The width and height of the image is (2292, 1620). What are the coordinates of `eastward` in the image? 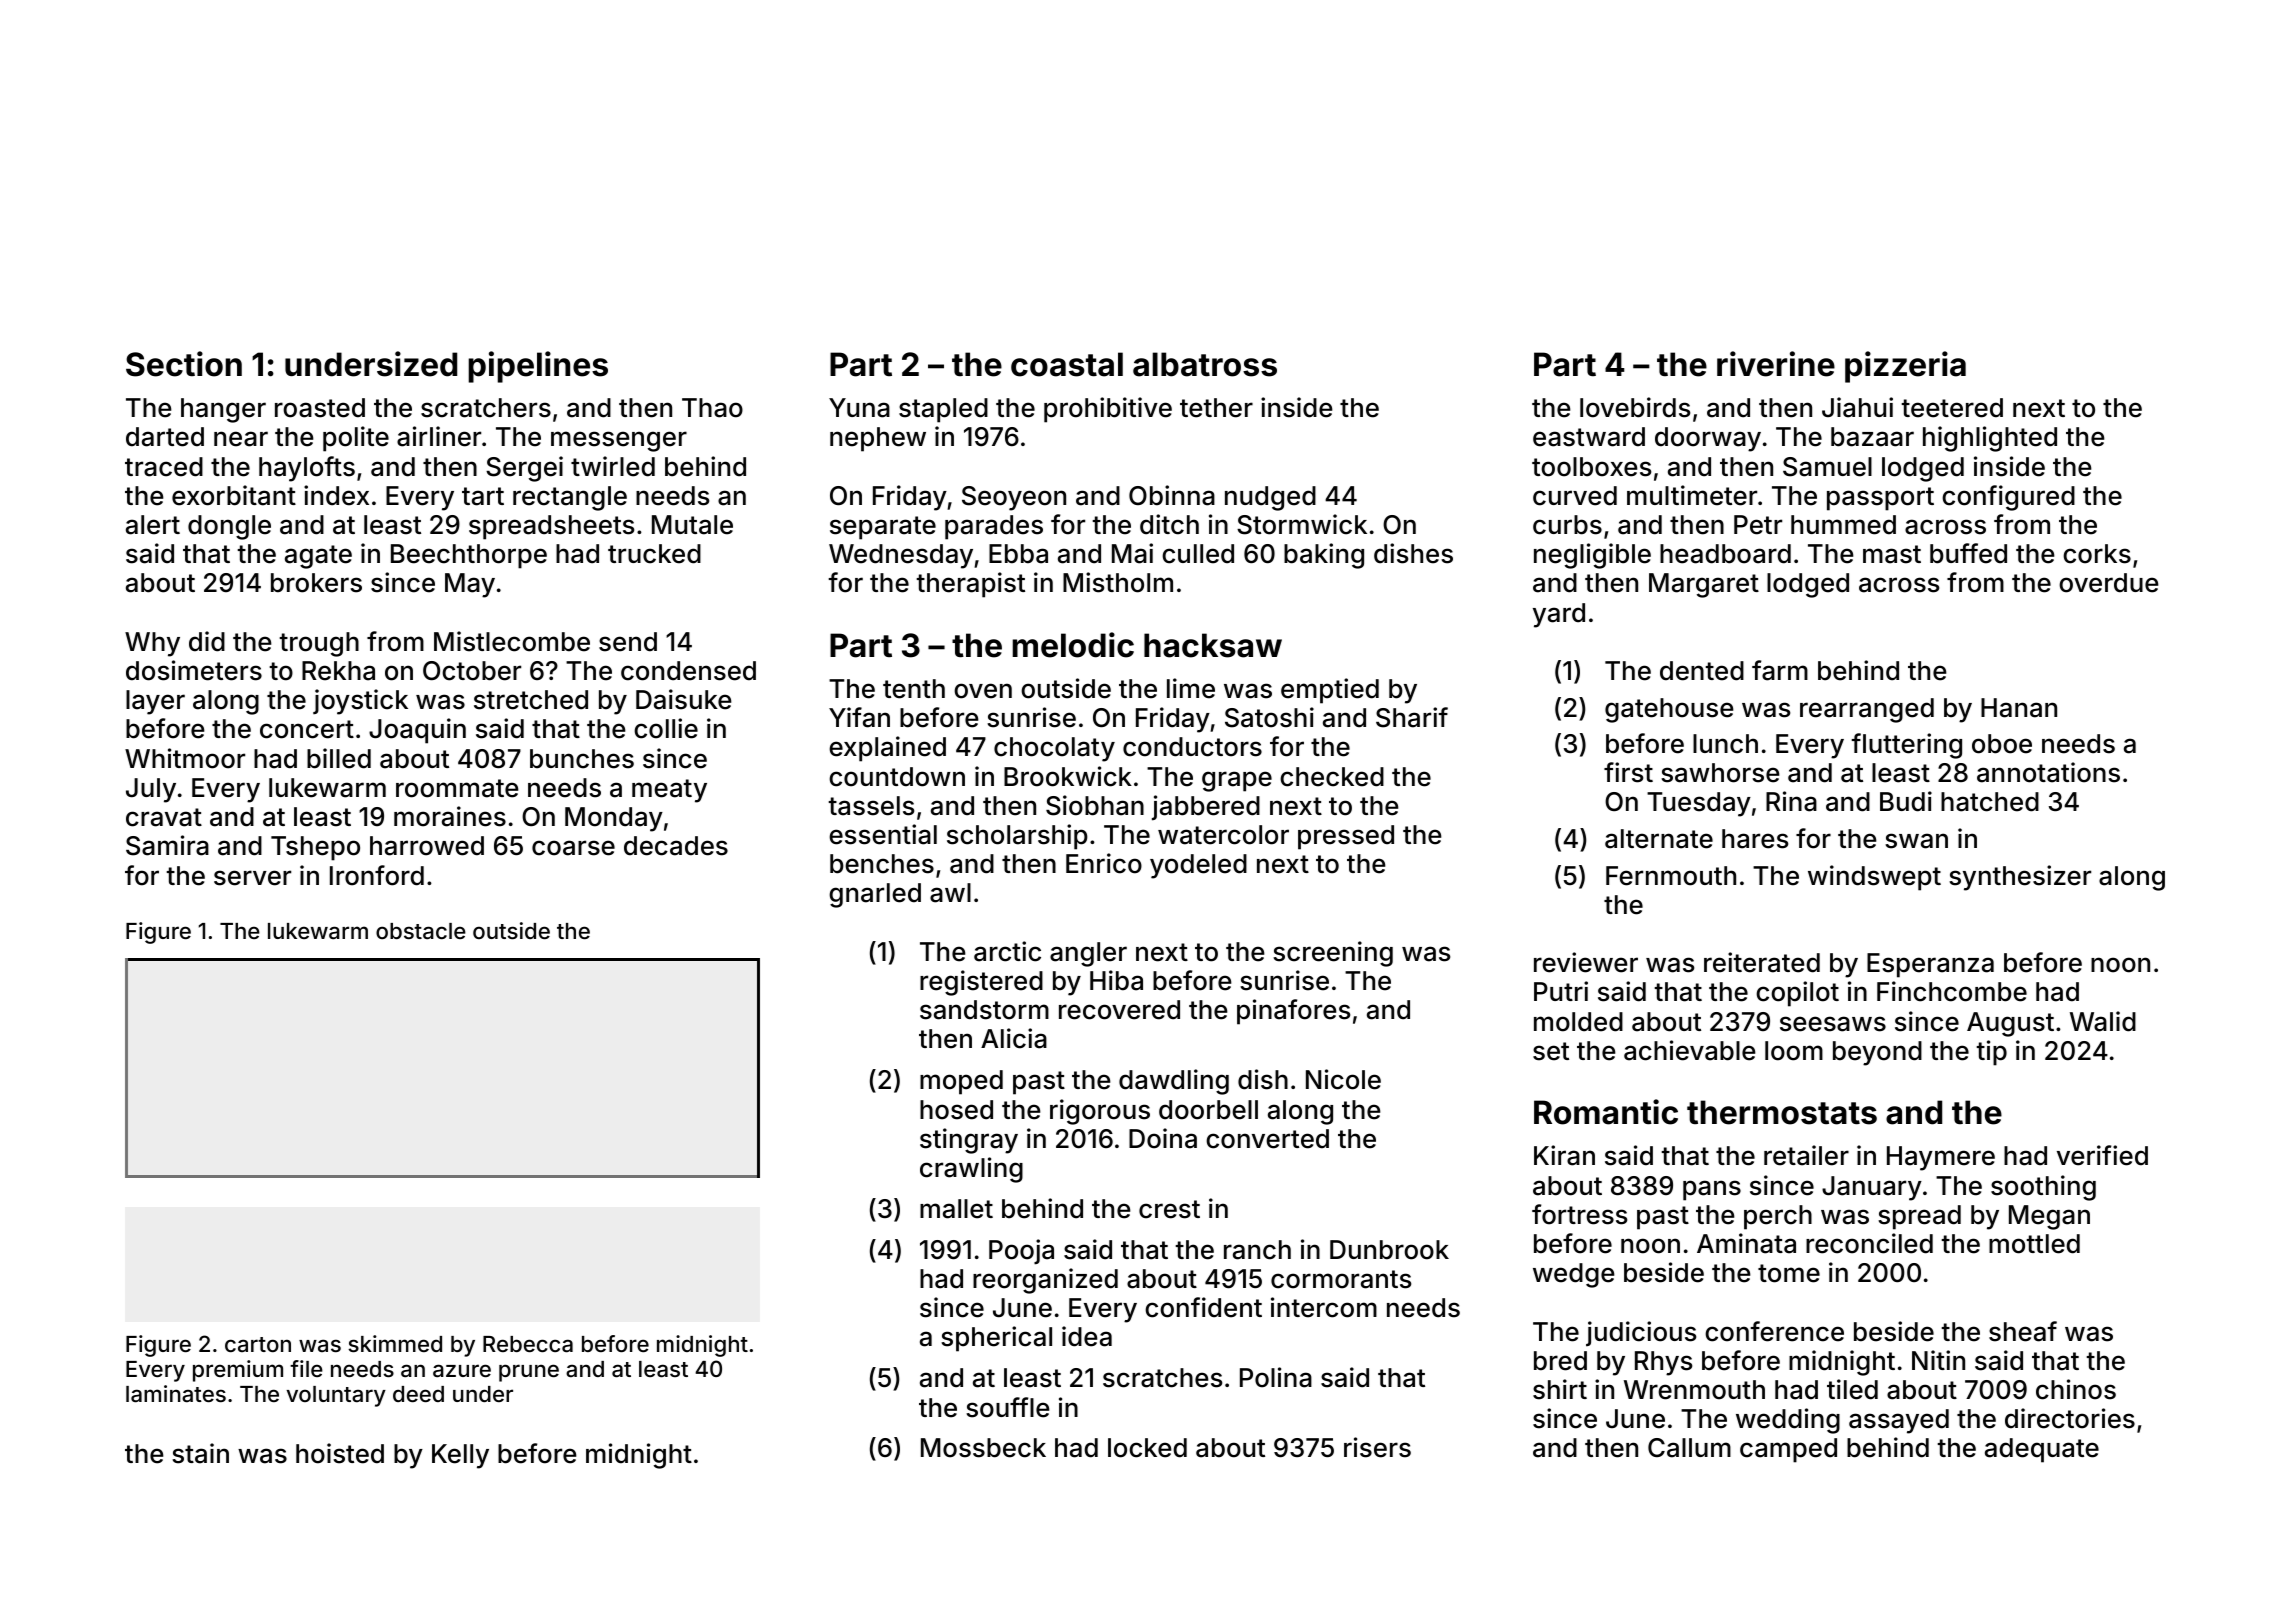 It's located at (1589, 437).
